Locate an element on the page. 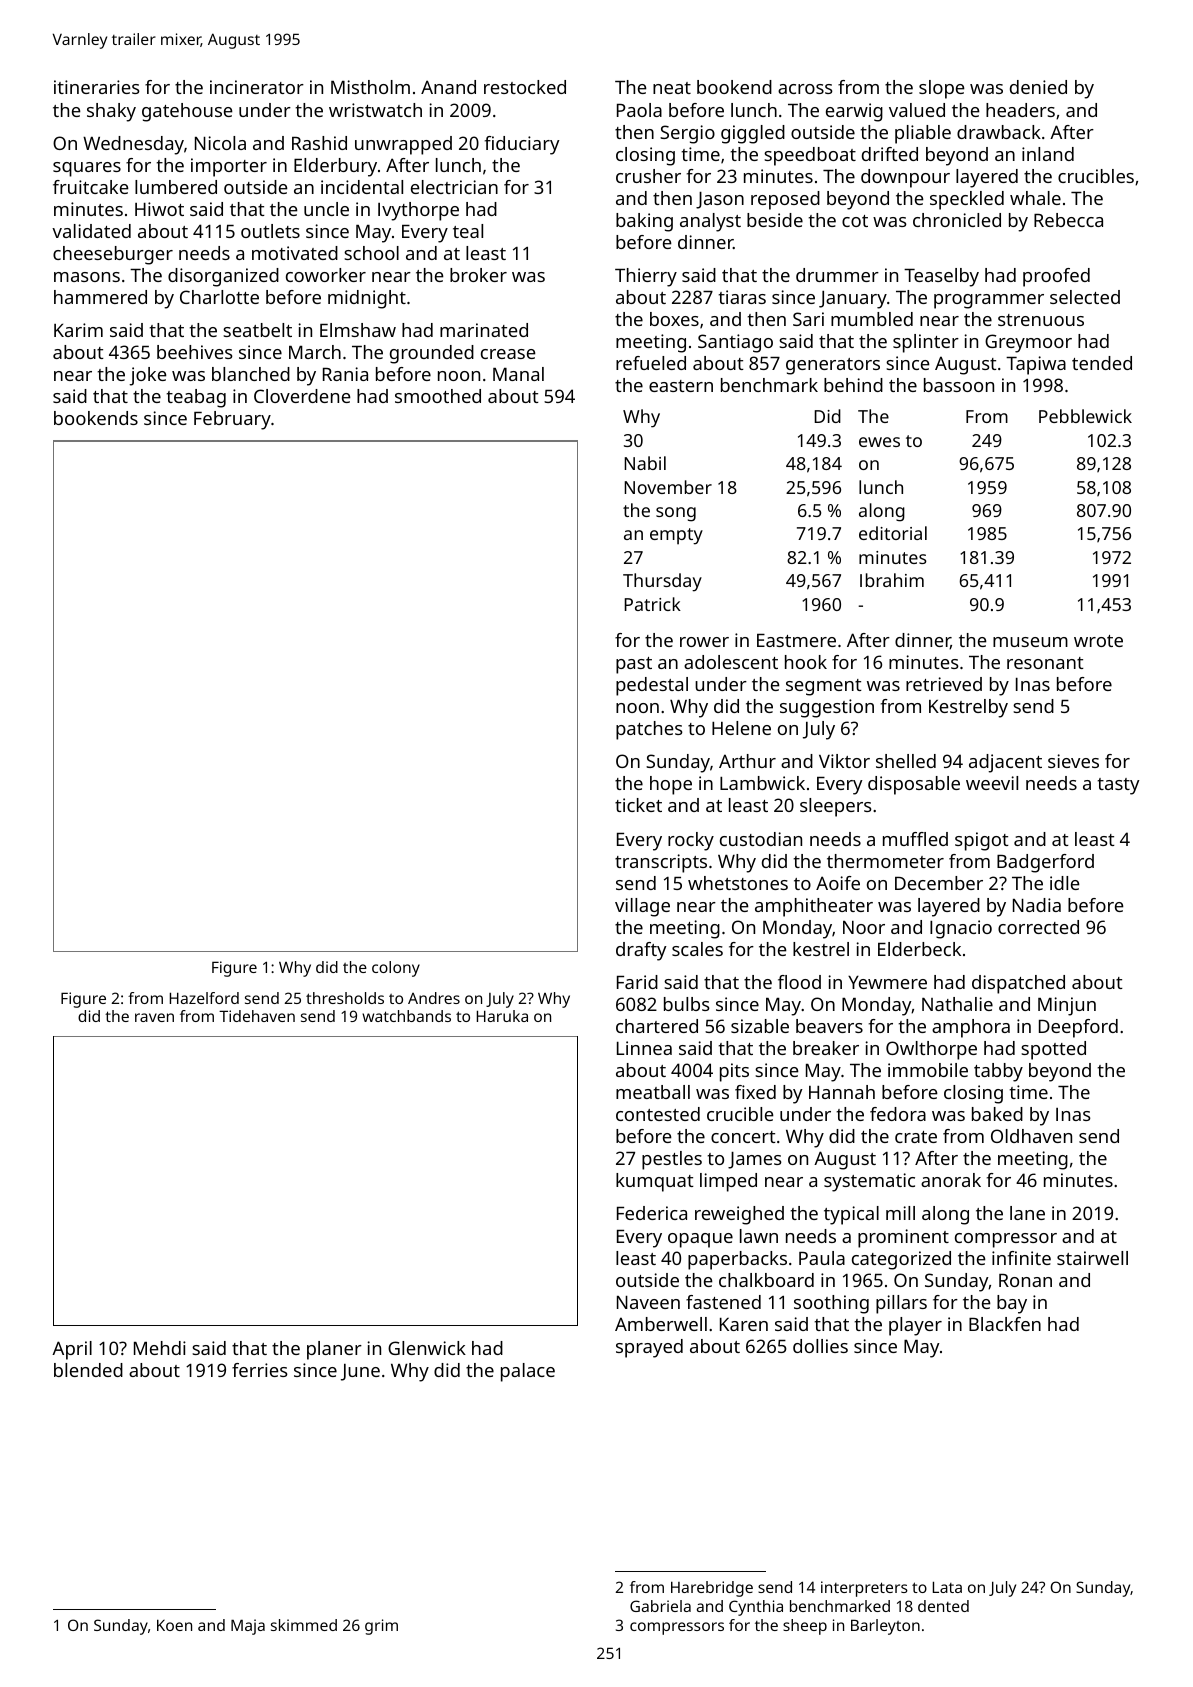 This document has width=1193, height=1687. amphitheater is located at coordinates (814, 907).
